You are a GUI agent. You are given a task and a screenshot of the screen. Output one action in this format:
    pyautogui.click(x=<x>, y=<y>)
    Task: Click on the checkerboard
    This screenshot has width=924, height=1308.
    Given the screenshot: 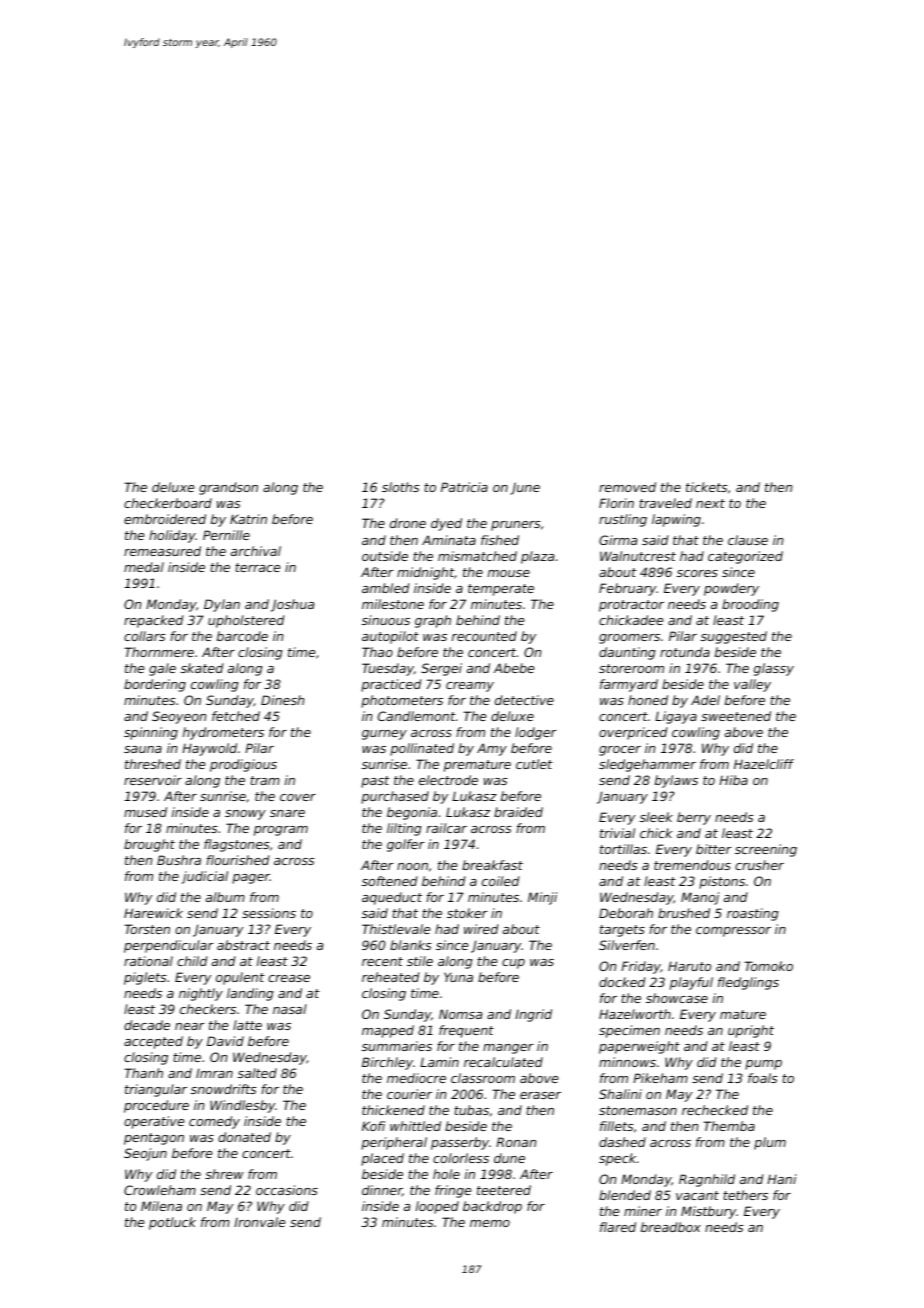 What is the action you would take?
    pyautogui.click(x=168, y=503)
